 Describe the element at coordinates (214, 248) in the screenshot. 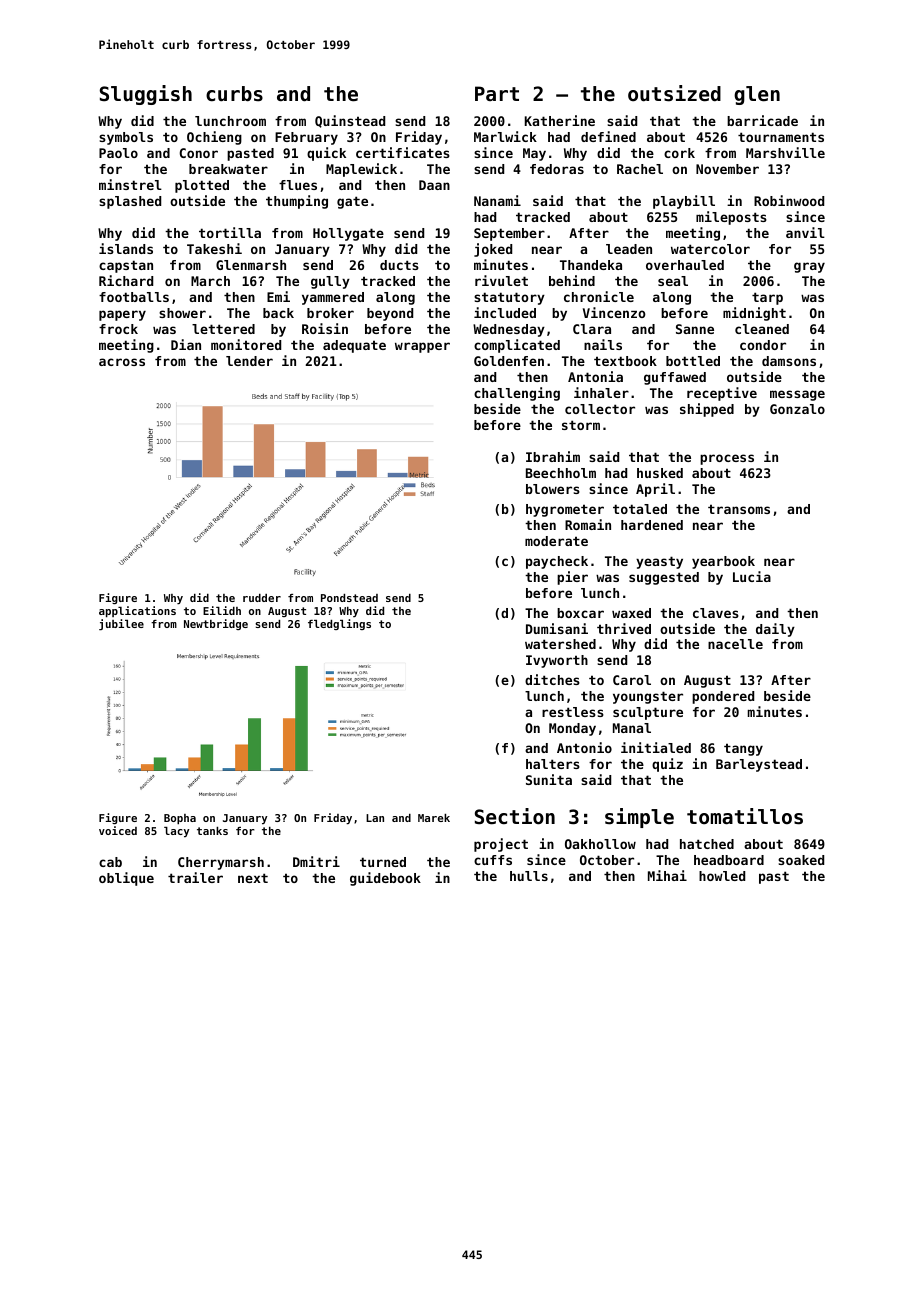

I see `Takeshi` at that location.
